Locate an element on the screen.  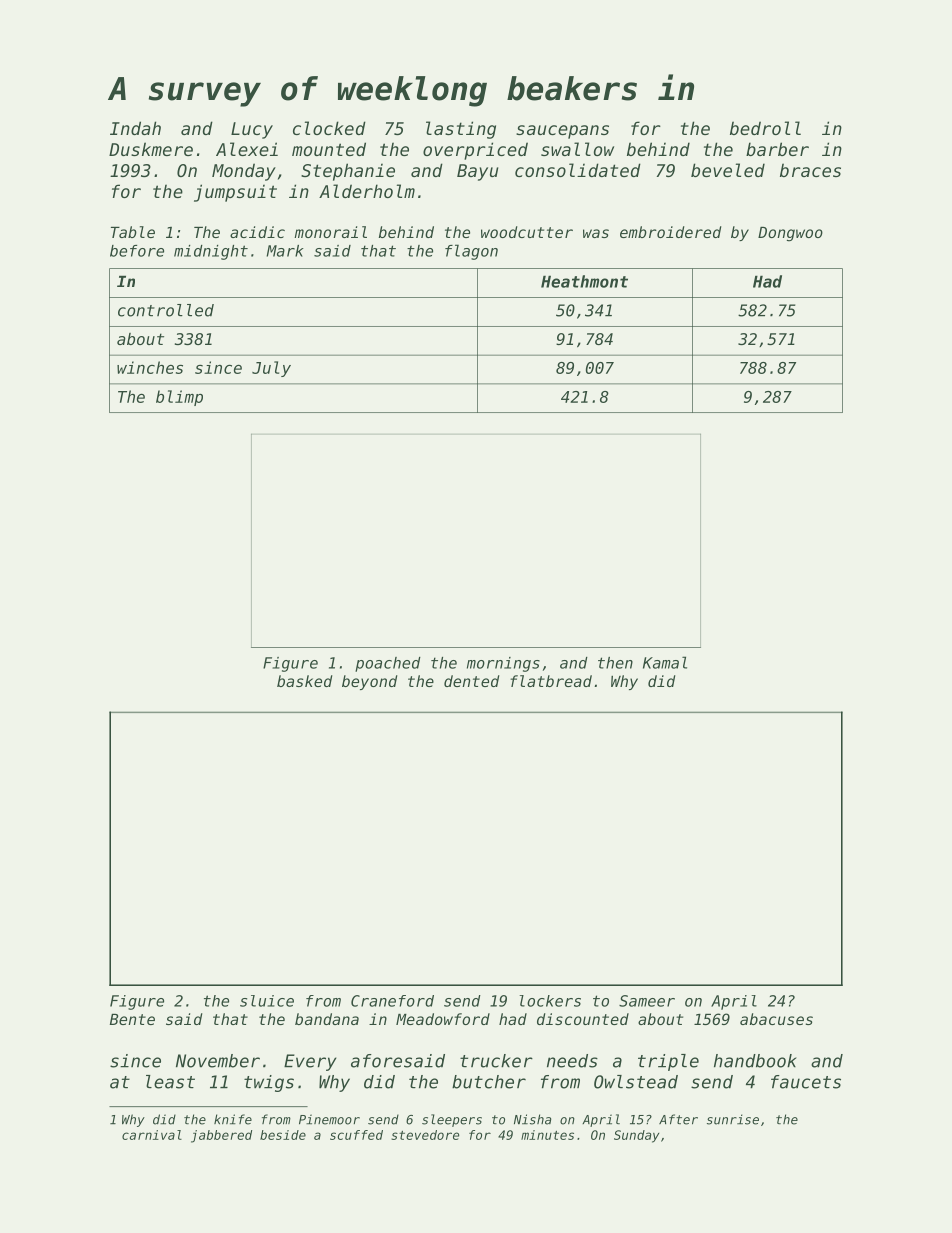
July is located at coordinates (271, 369).
